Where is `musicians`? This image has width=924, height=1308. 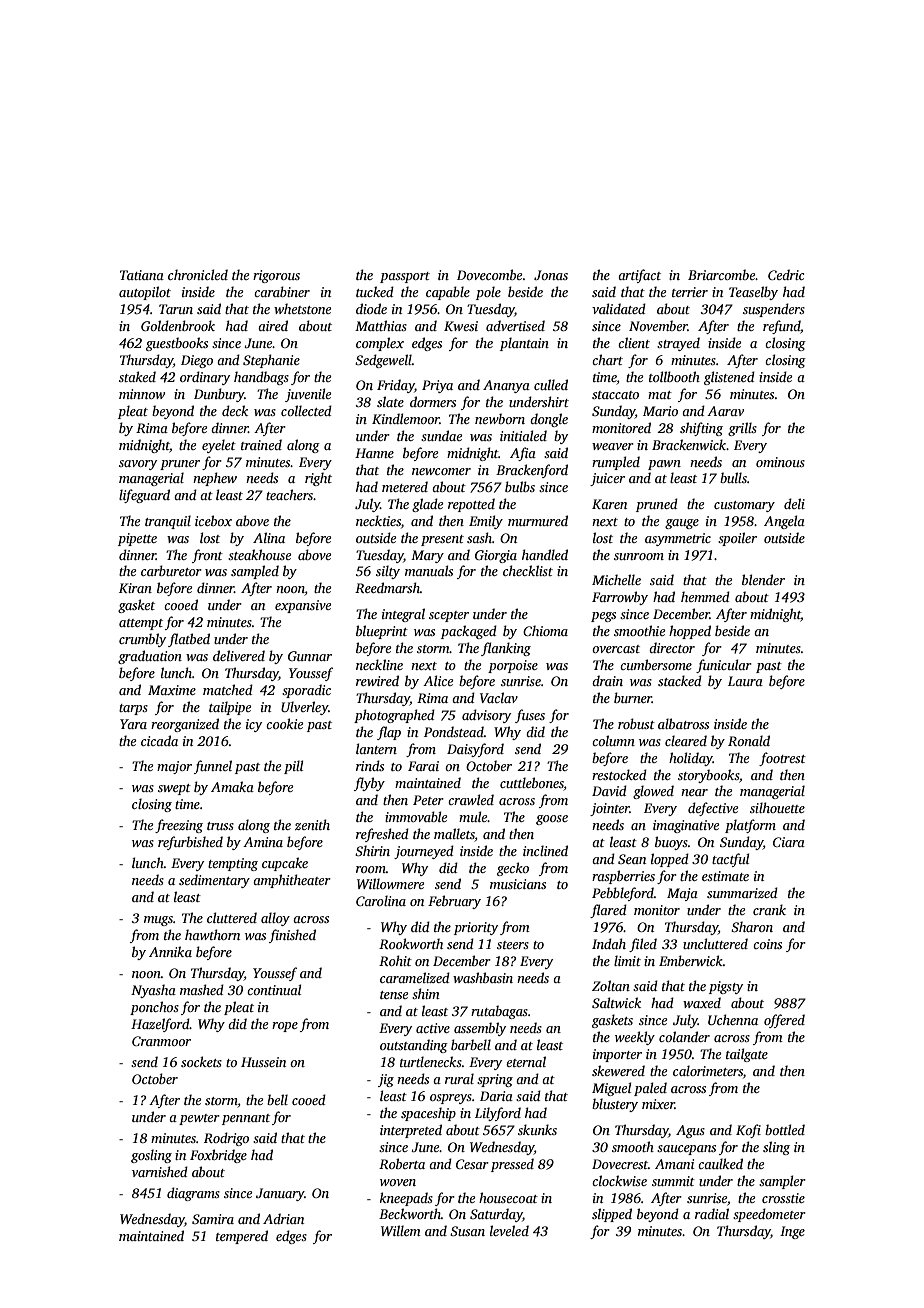 musicians is located at coordinates (518, 884).
